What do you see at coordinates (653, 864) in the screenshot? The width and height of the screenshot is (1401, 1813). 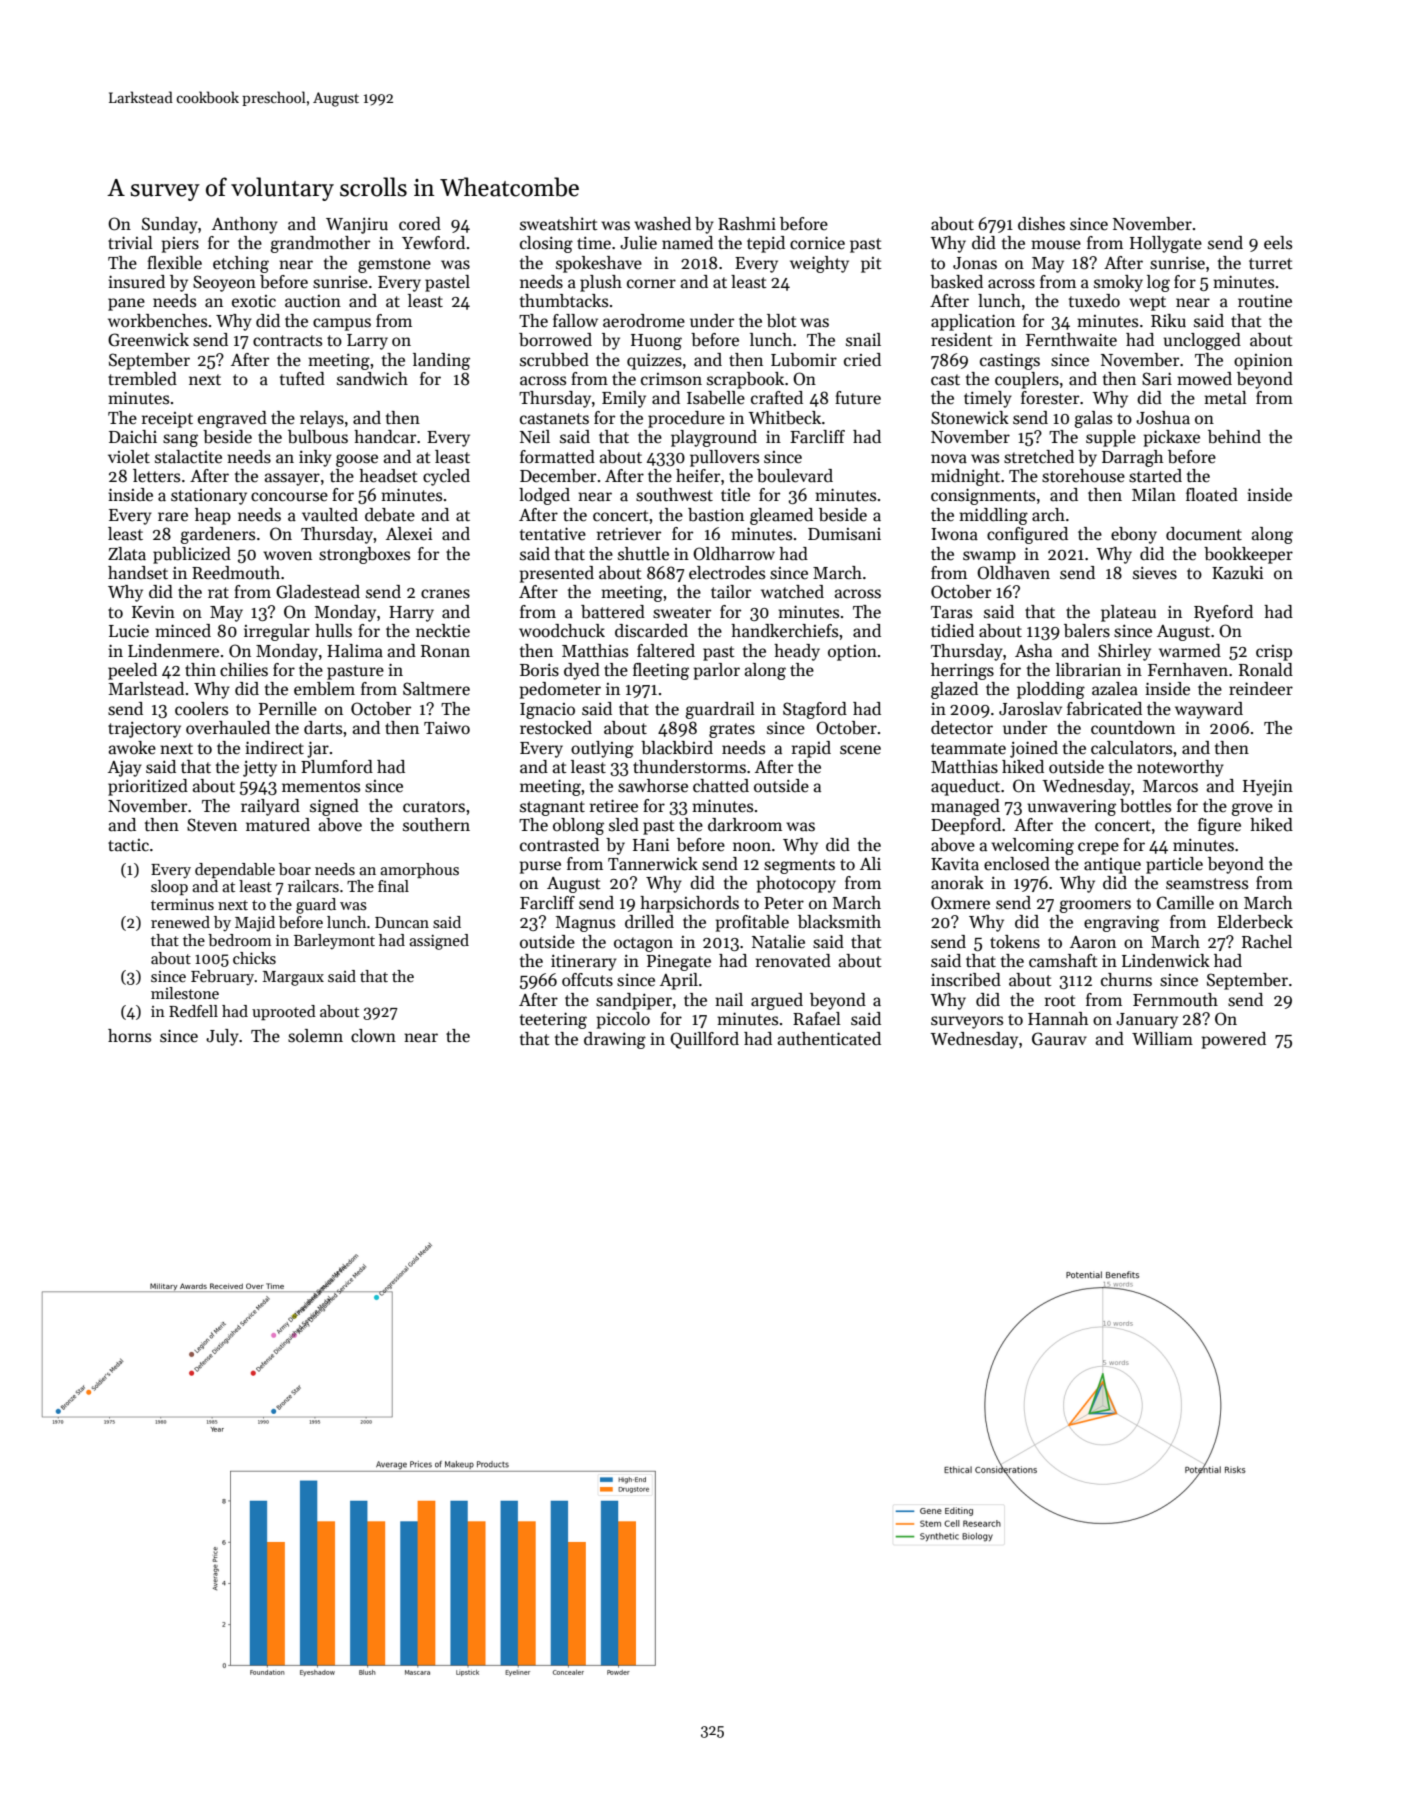 I see `Tannerwick` at bounding box center [653, 864].
